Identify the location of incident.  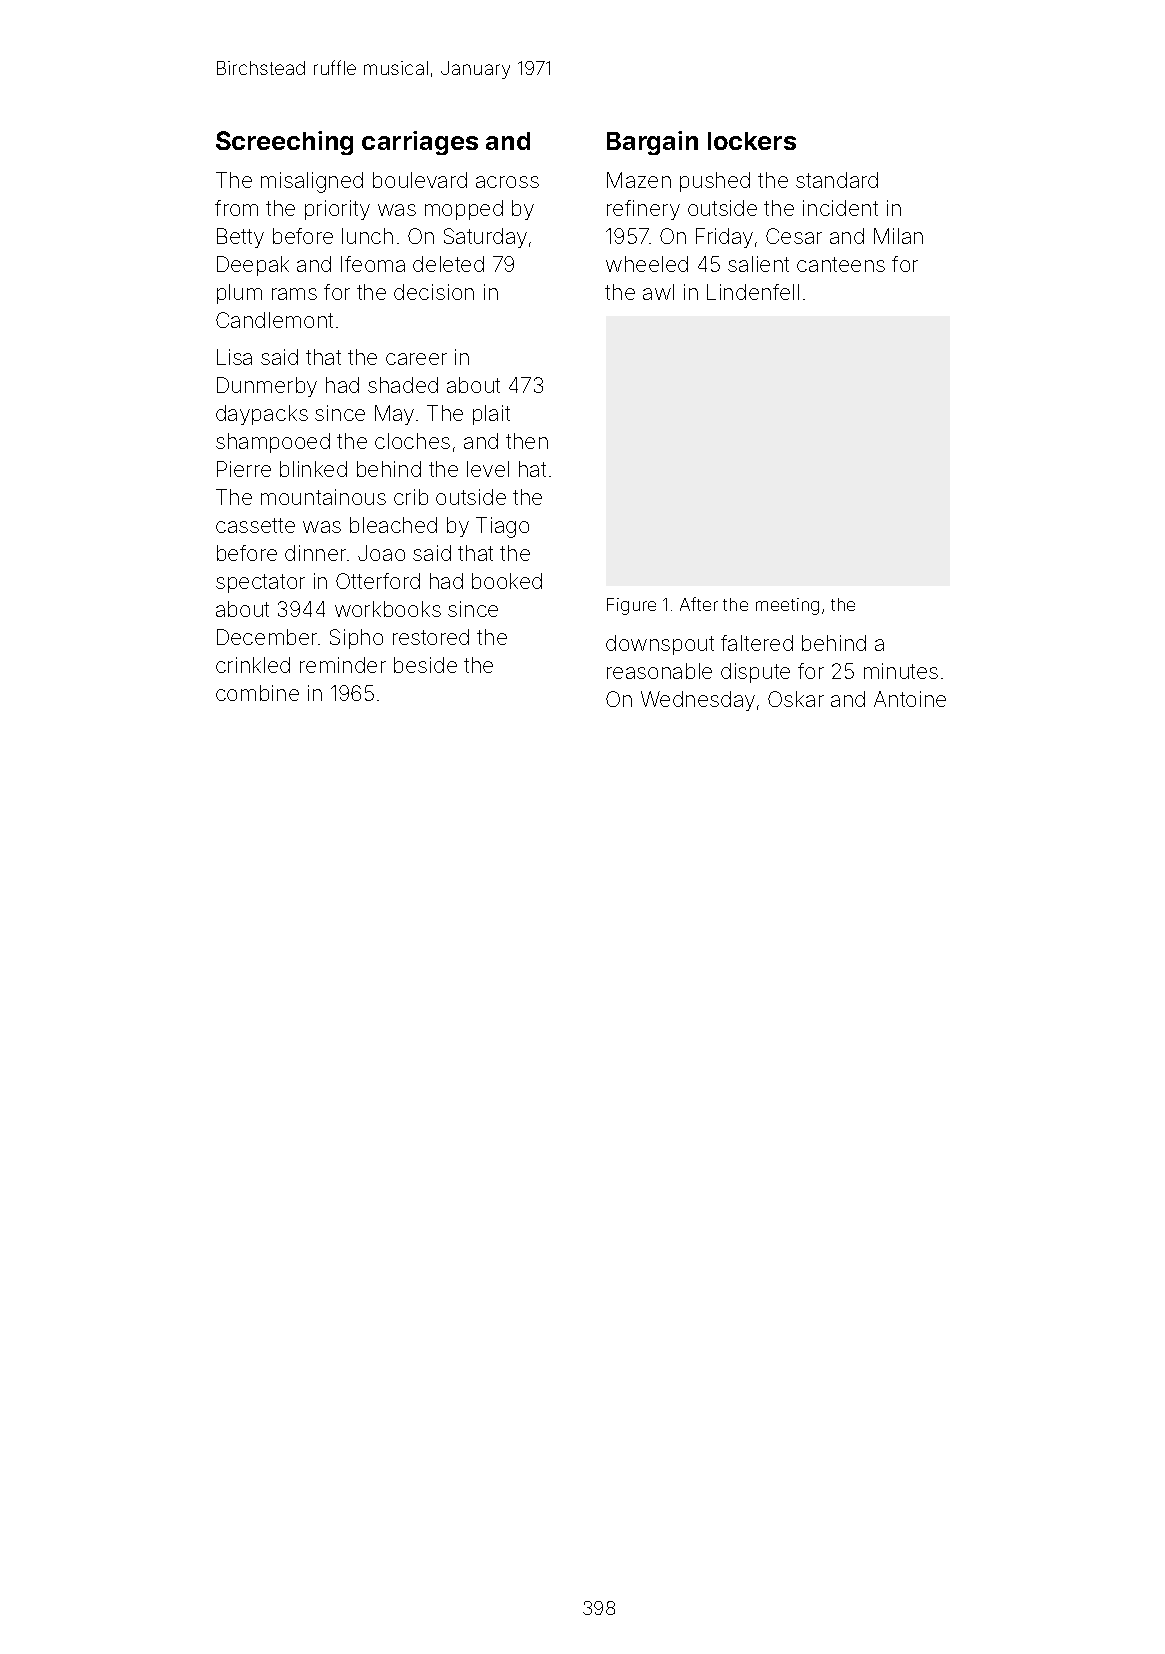
(840, 208).
